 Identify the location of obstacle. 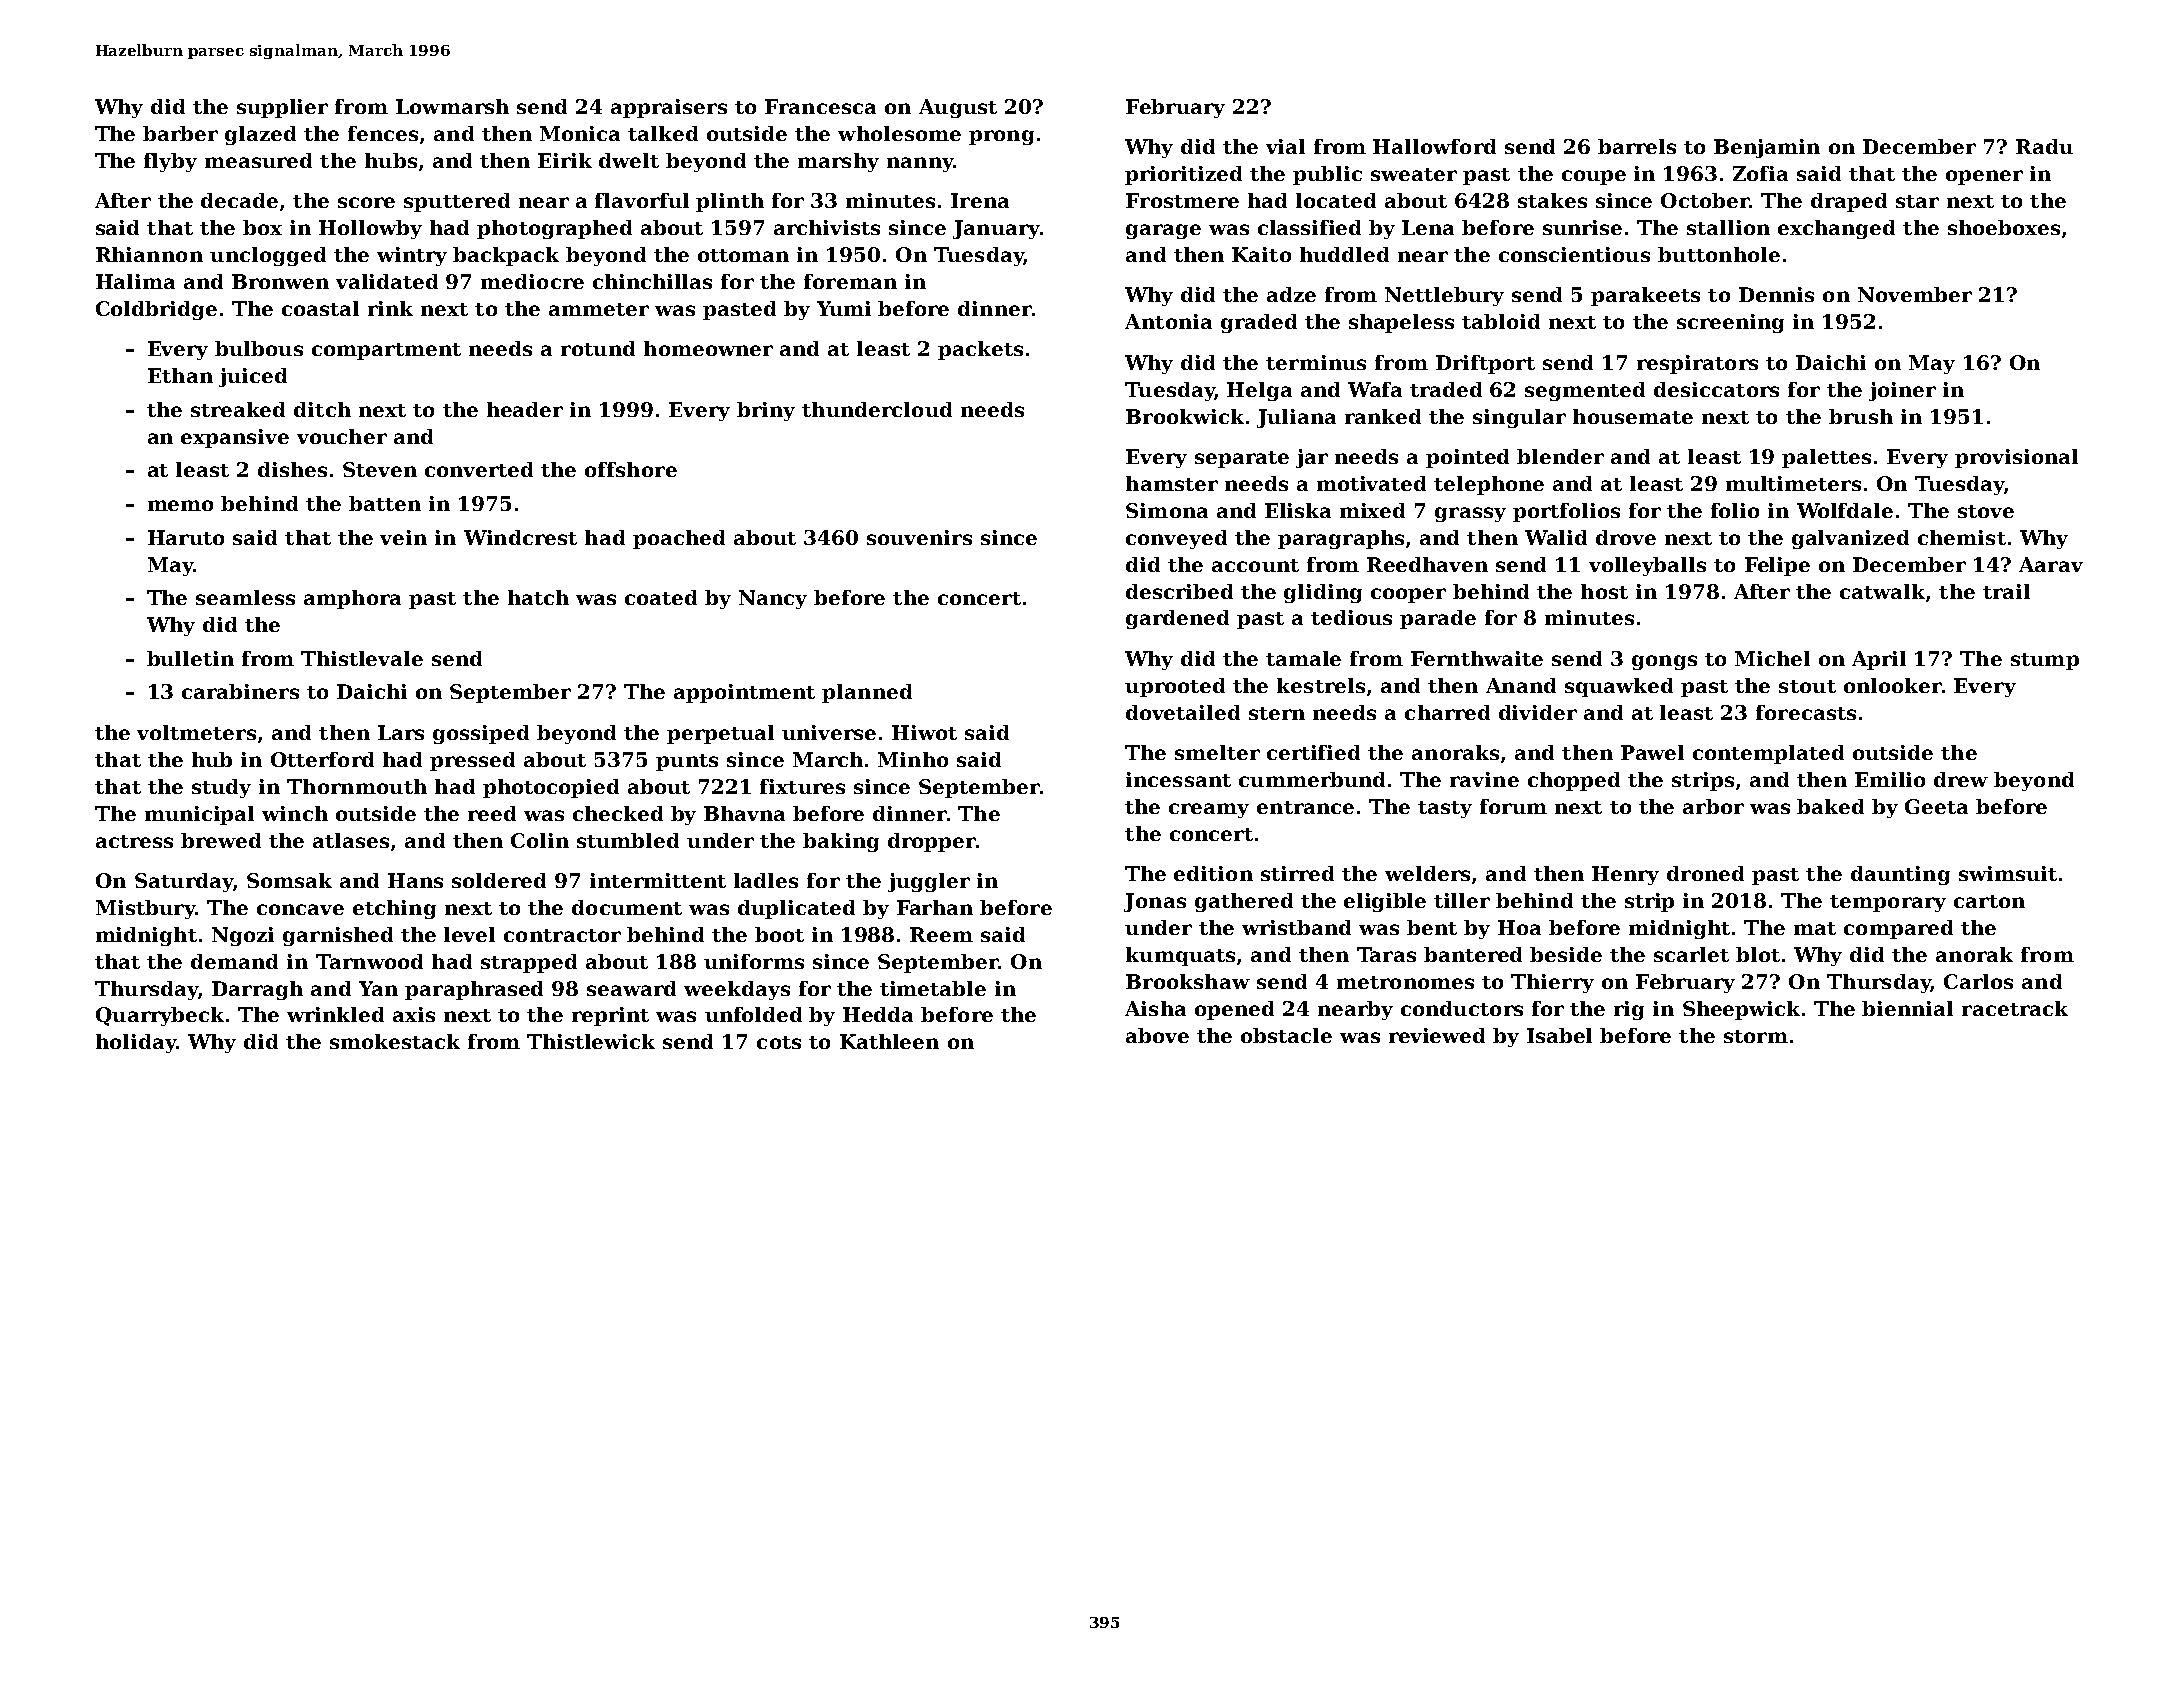
(1286, 1035).
